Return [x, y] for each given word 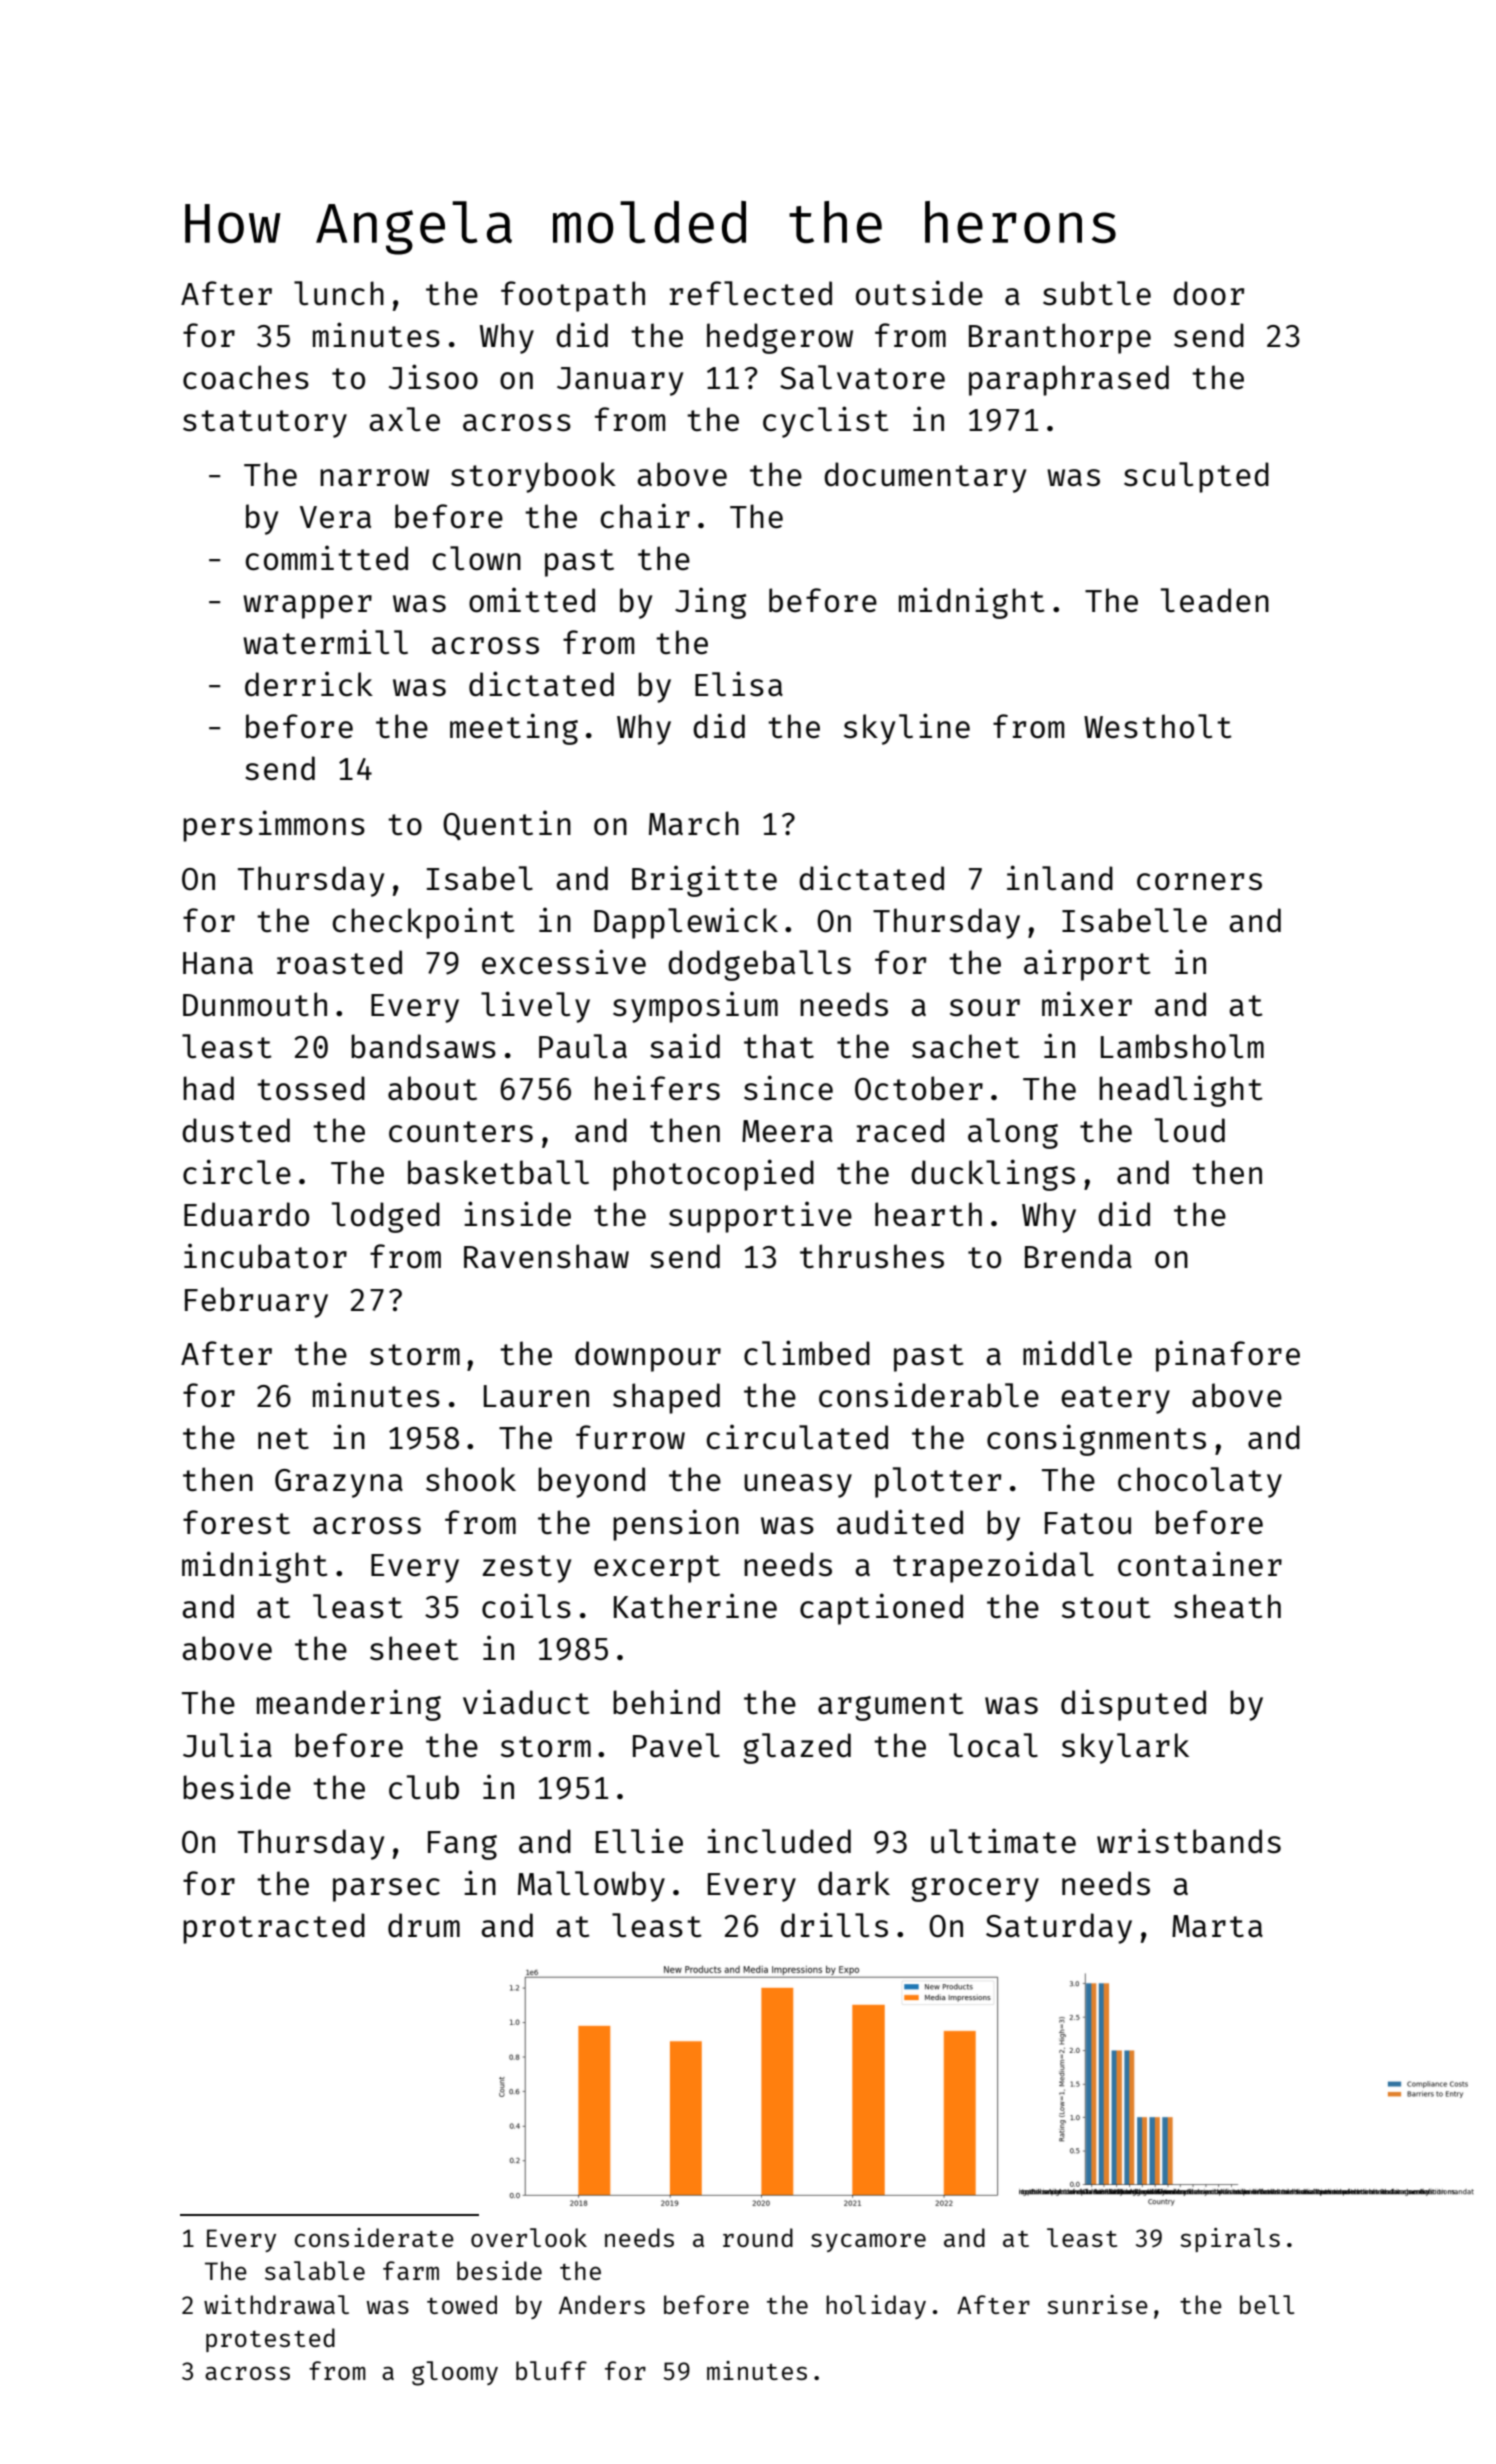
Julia [227, 1745]
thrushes [872, 1256]
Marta [1217, 1926]
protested [270, 2340]
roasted [339, 962]
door [1208, 293]
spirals [1230, 2240]
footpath [573, 296]
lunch [339, 293]
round [758, 2237]
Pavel [676, 1745]
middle [1077, 1353]
